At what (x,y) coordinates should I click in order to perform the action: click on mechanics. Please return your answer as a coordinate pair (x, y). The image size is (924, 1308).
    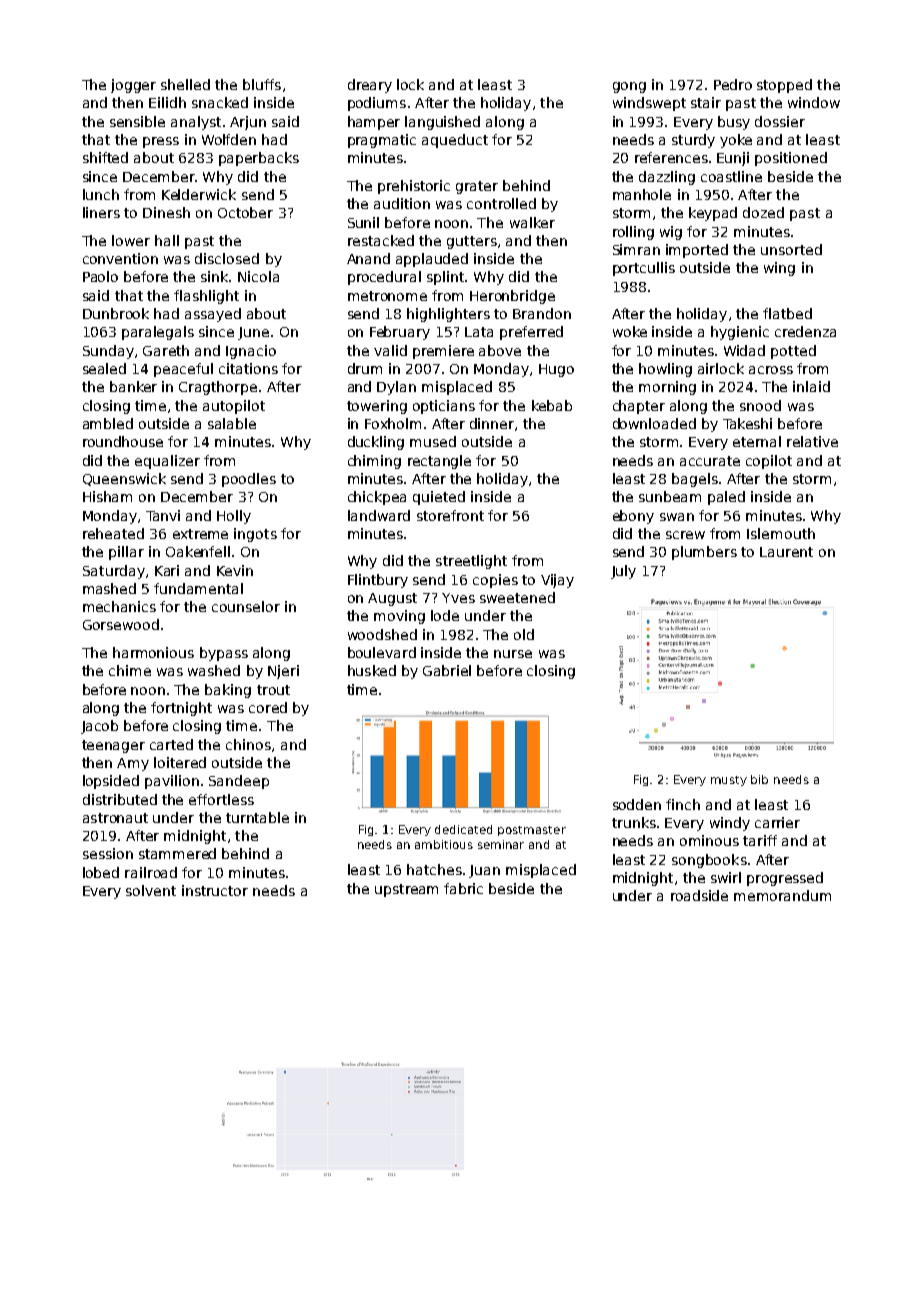
    Looking at the image, I should click on (119, 606).
